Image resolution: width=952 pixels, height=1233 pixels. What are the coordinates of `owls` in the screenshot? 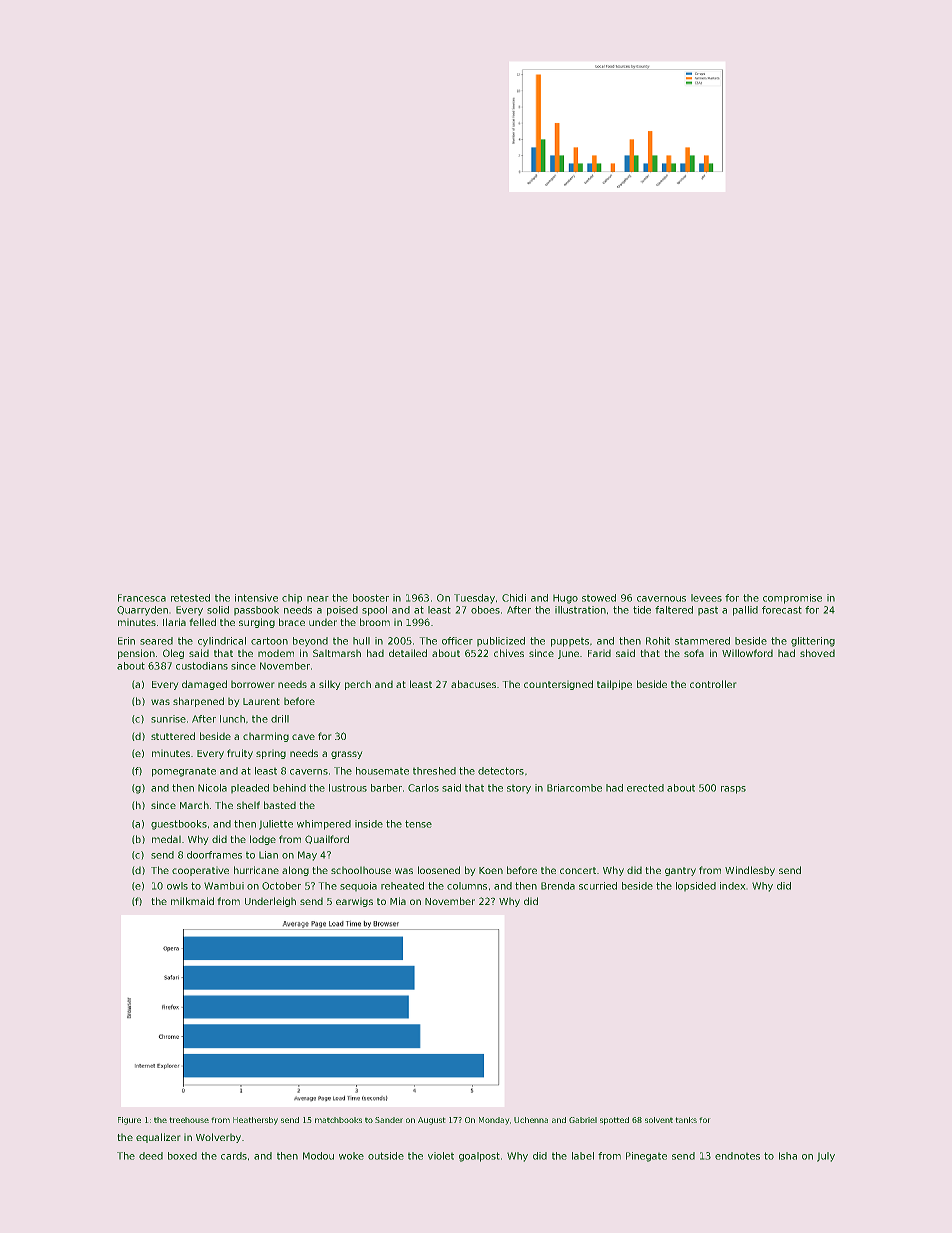 It's located at (177, 886).
